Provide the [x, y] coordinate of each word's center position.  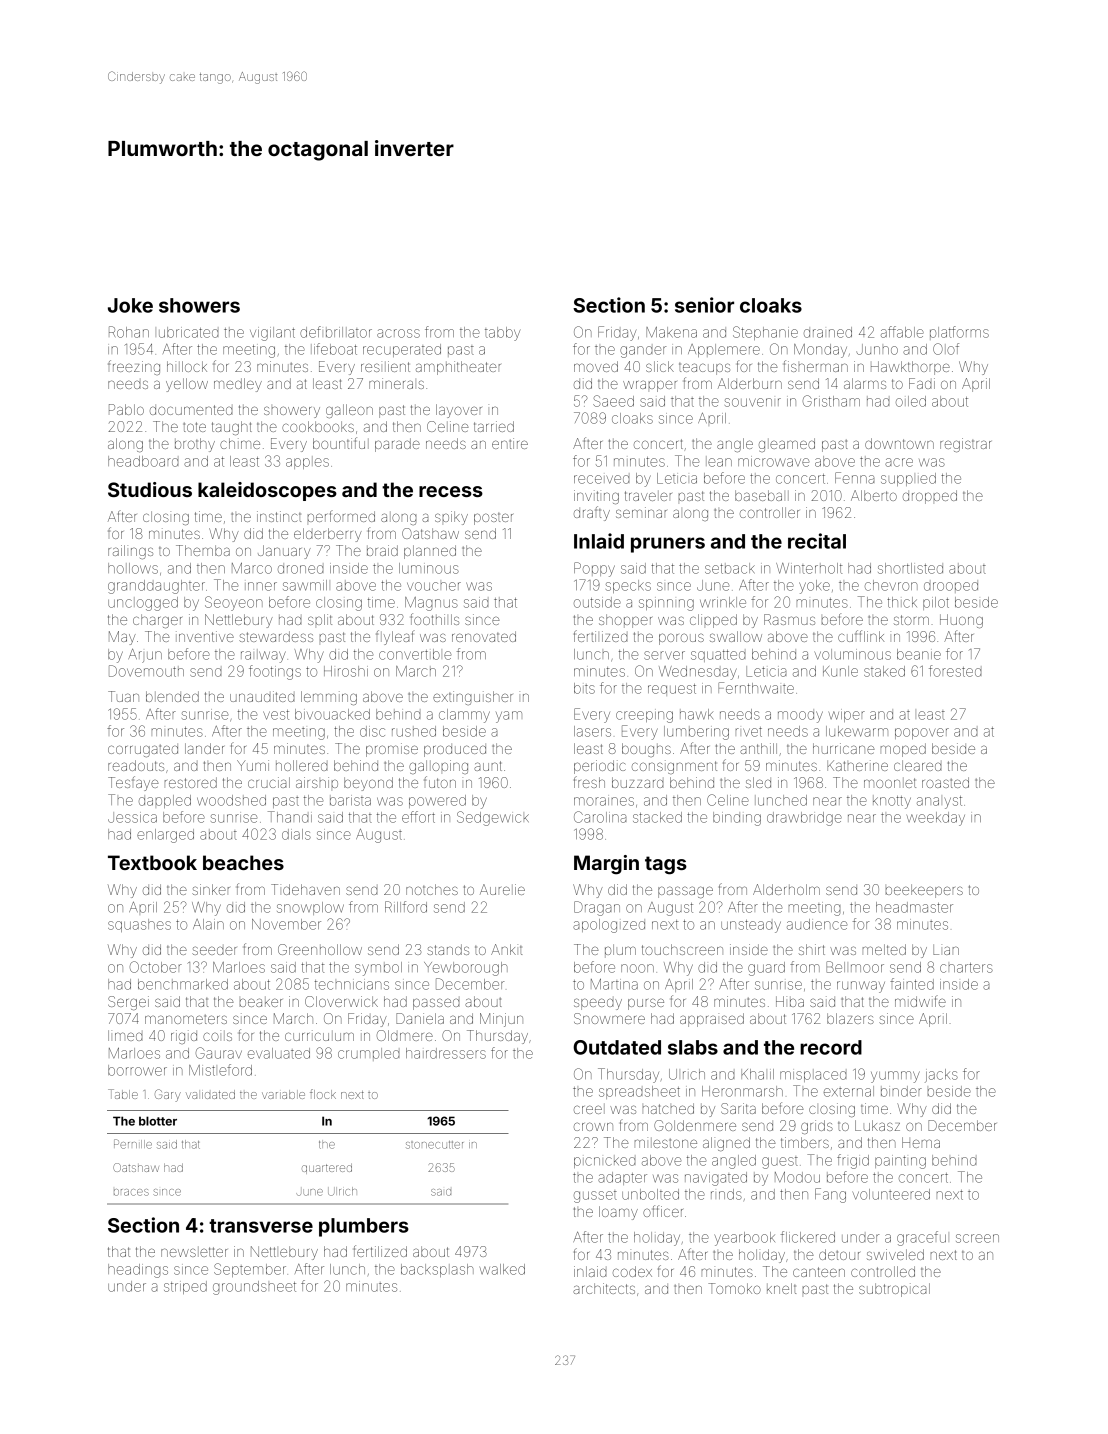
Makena [671, 332]
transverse [261, 1226]
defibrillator [336, 332]
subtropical [894, 1290]
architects [604, 1288]
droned [300, 569]
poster [493, 519]
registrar [965, 445]
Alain [208, 924]
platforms [959, 333]
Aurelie [502, 889]
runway [861, 987]
